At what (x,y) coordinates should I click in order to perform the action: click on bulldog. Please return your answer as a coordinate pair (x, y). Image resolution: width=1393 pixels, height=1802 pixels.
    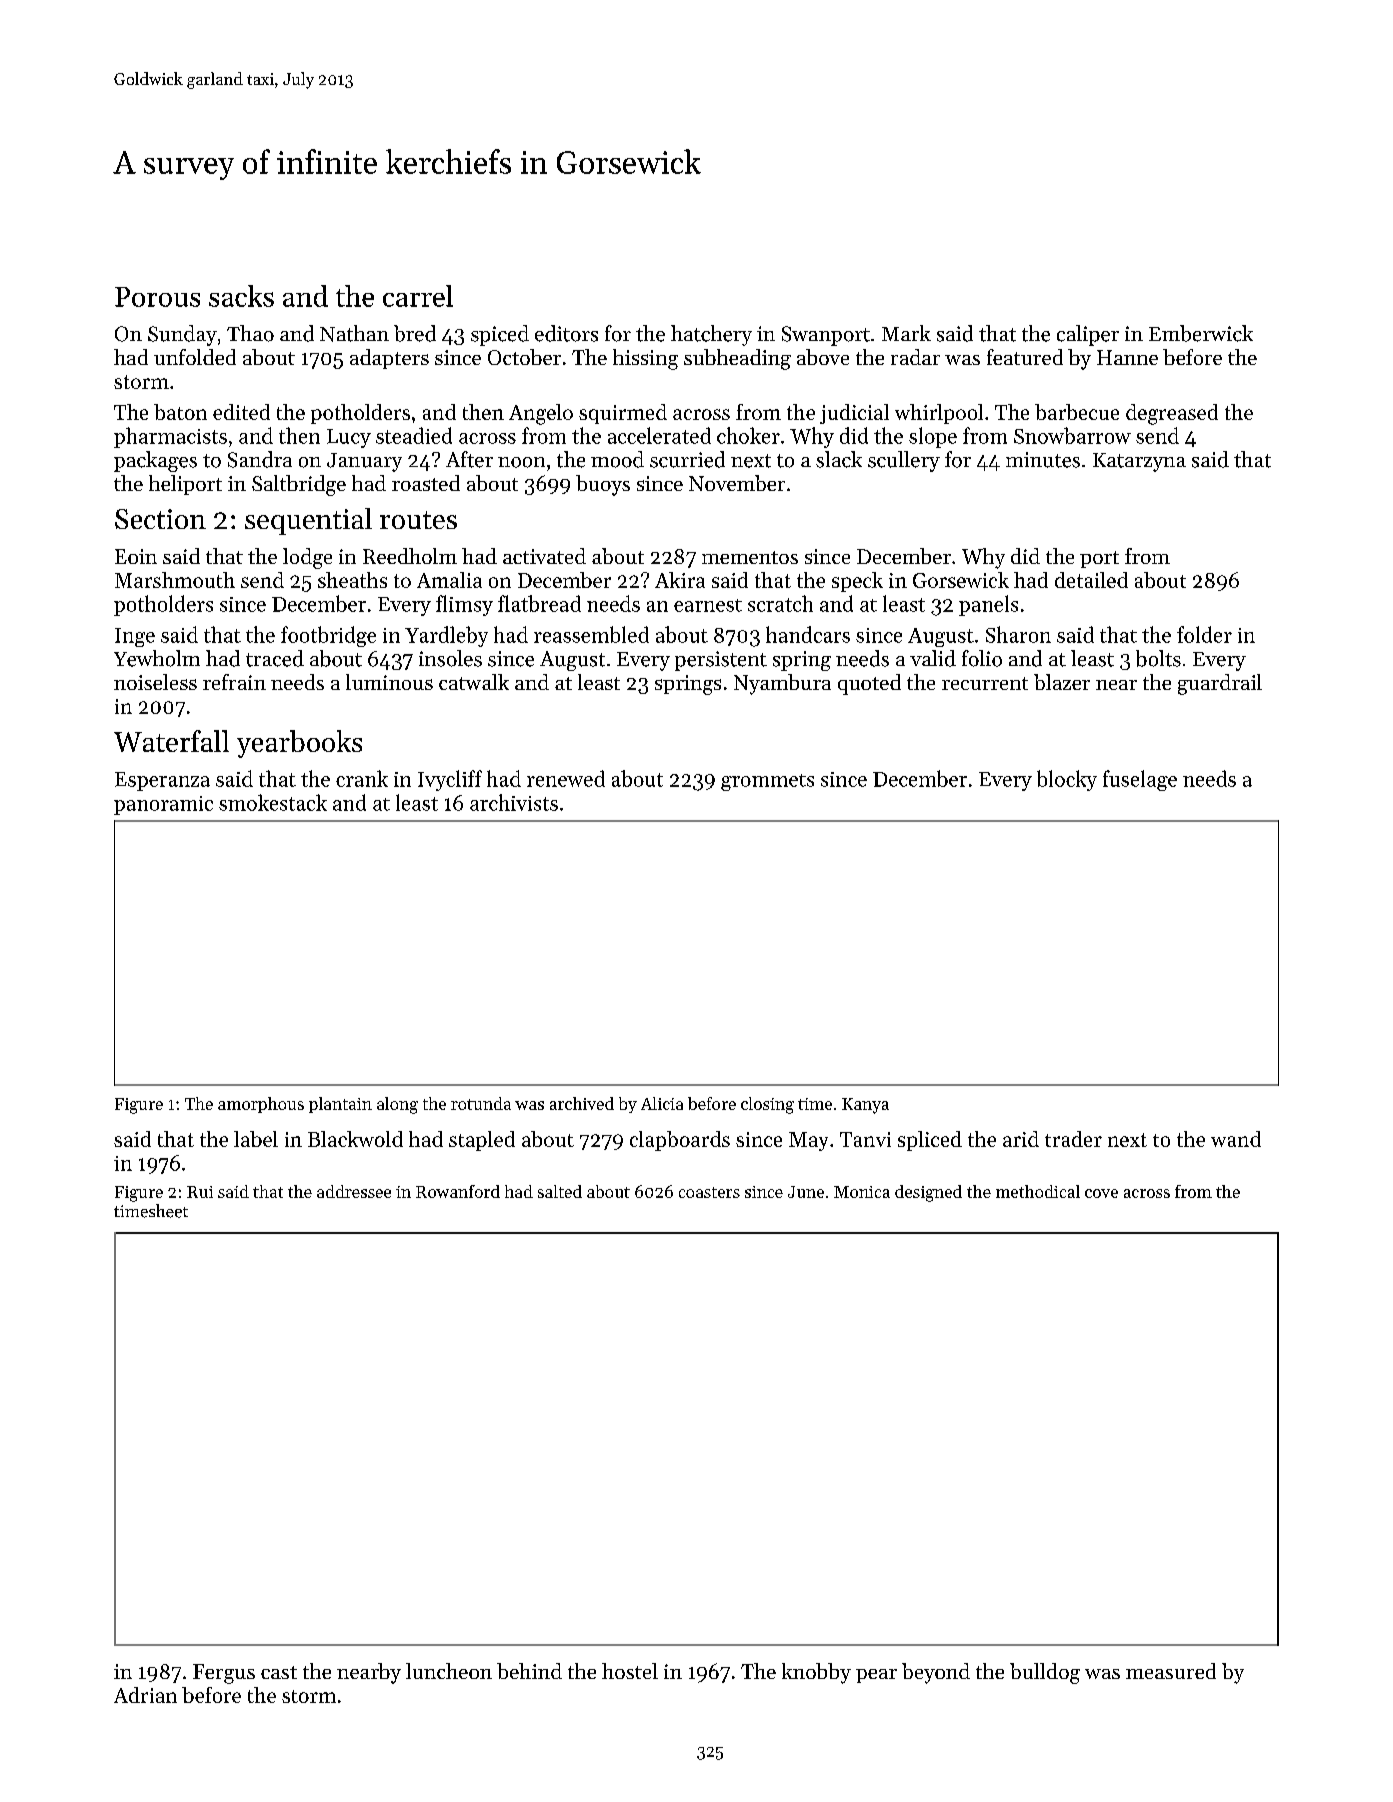
    Looking at the image, I should click on (1045, 1673).
